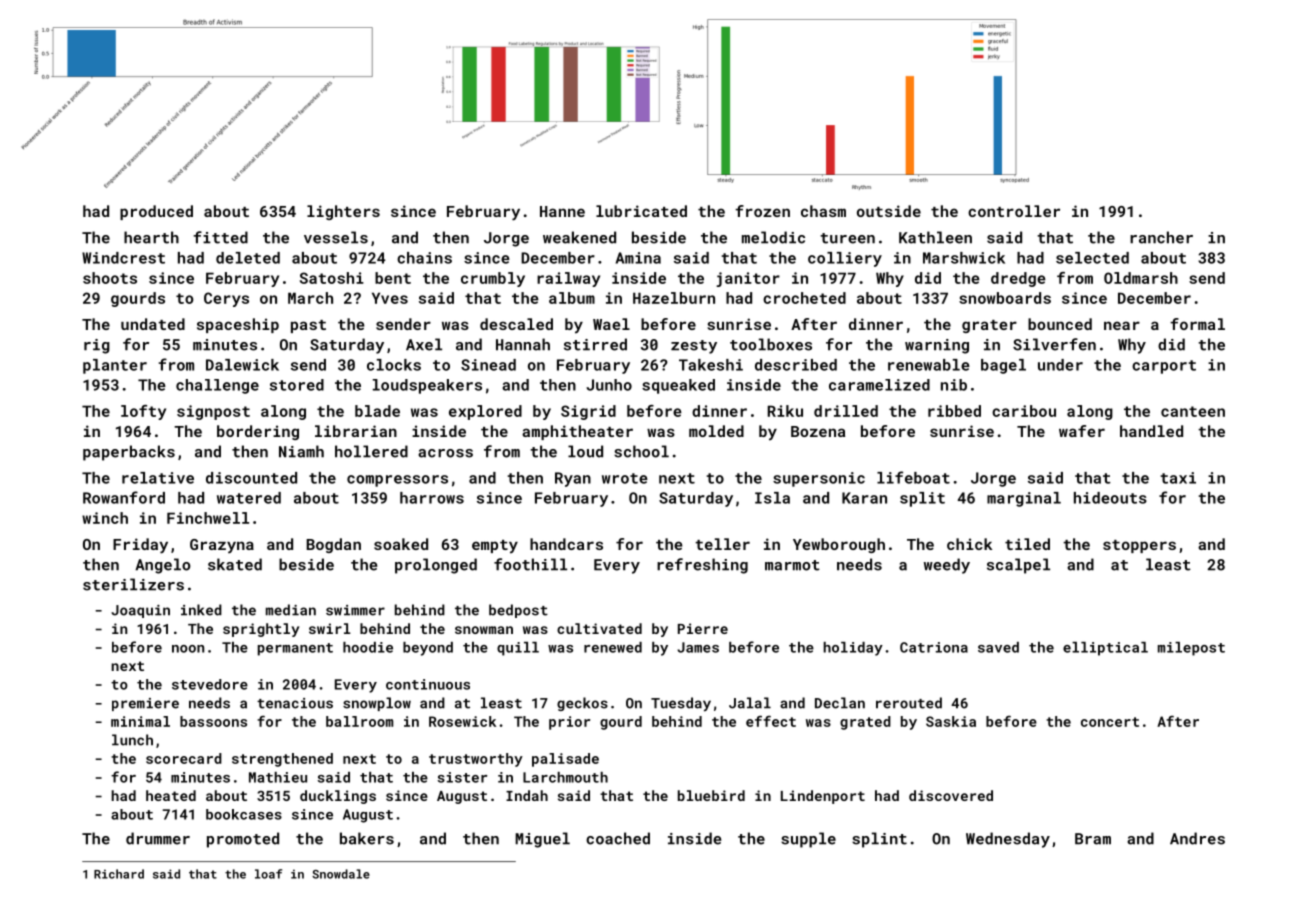 This screenshot has height=924, width=1308. Describe the element at coordinates (115, 366) in the screenshot. I see `planter` at that location.
